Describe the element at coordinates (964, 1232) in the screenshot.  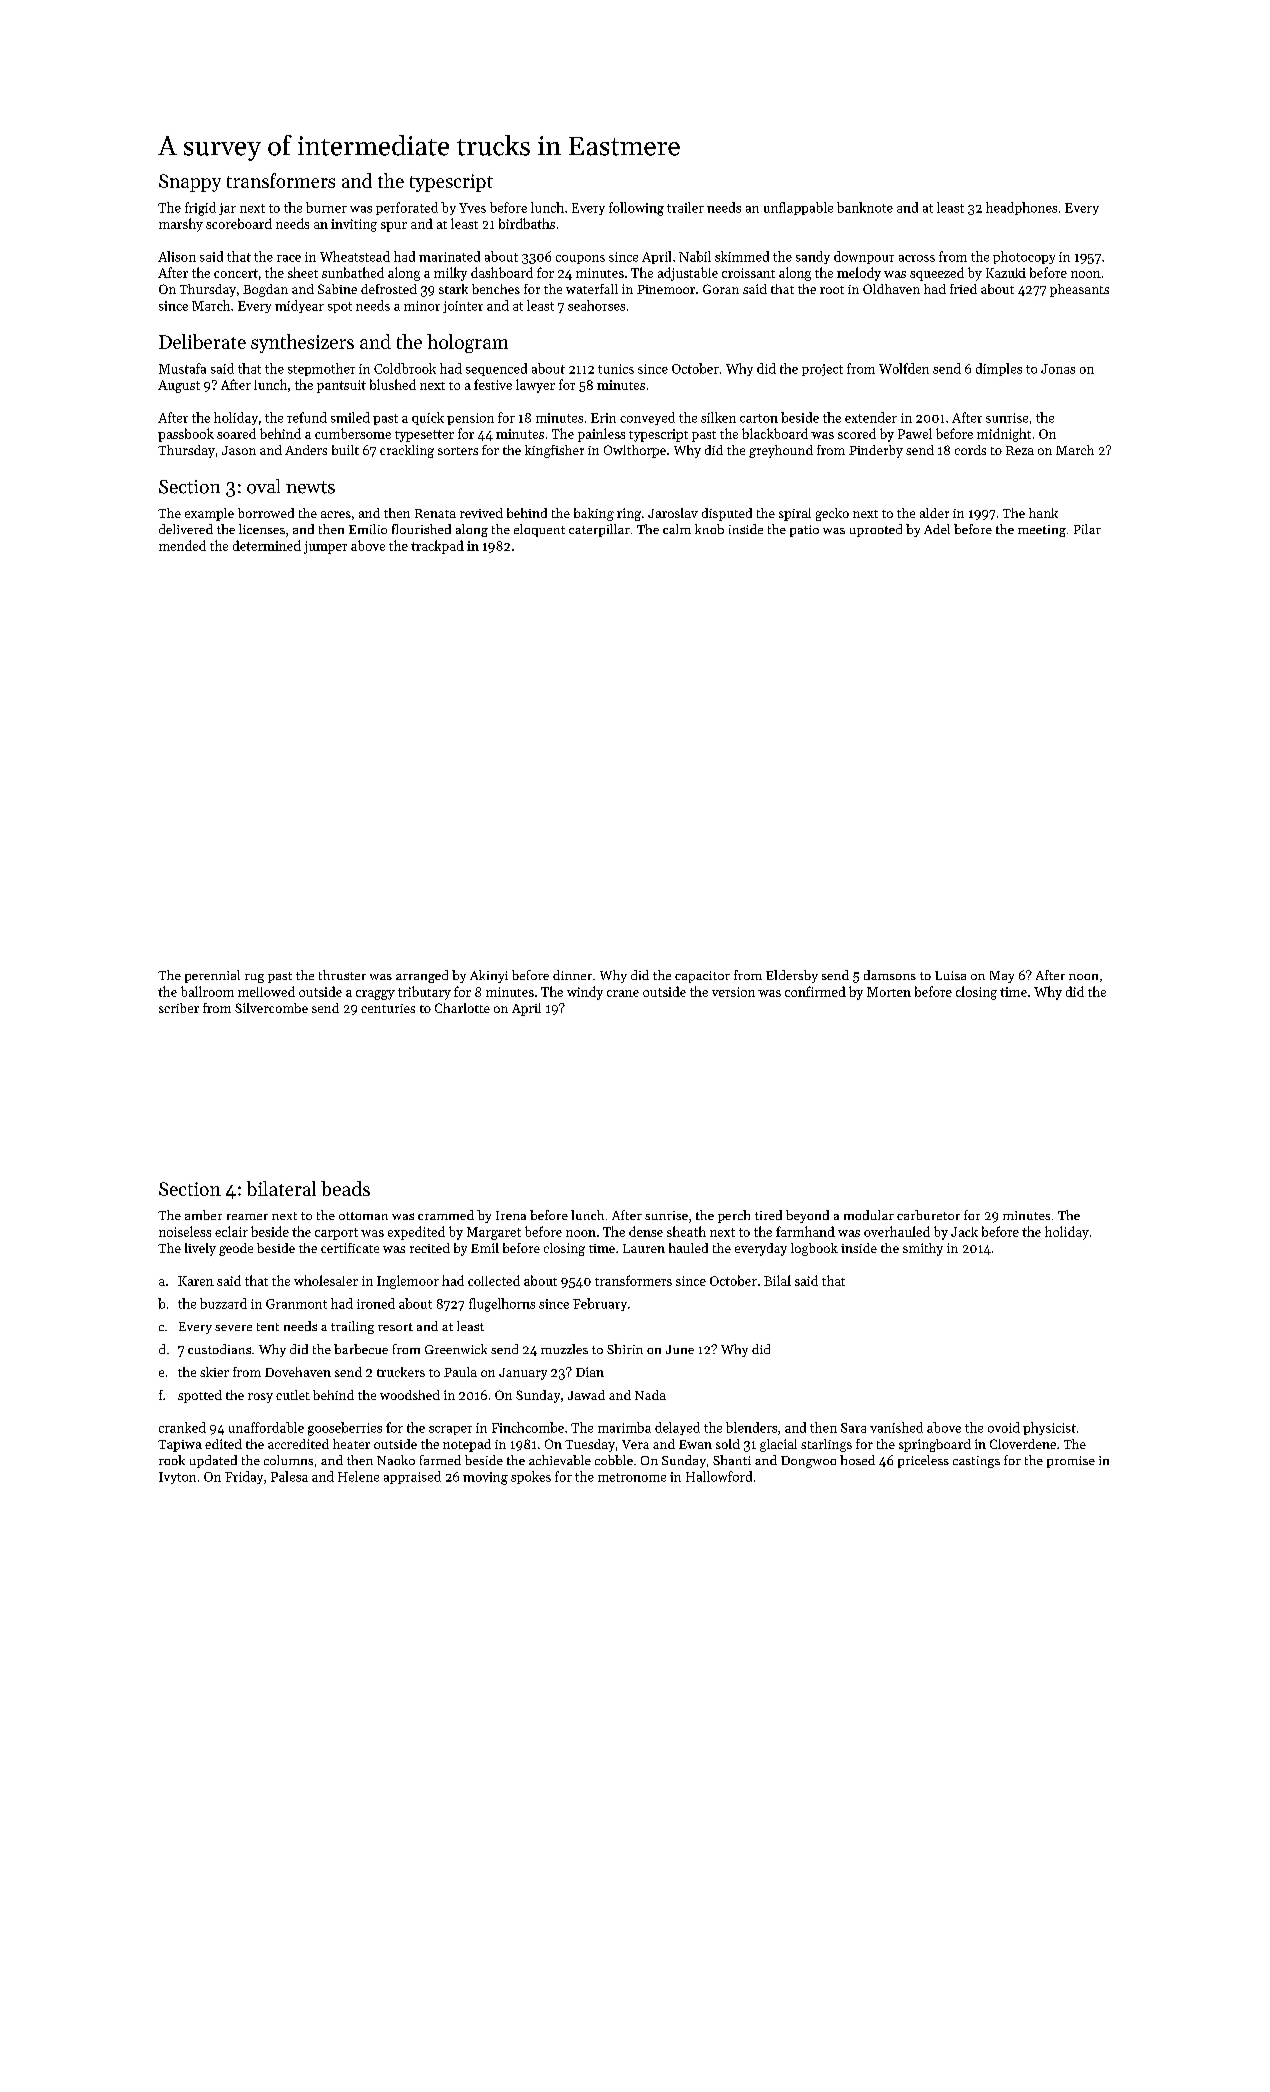
I see `Jack` at that location.
